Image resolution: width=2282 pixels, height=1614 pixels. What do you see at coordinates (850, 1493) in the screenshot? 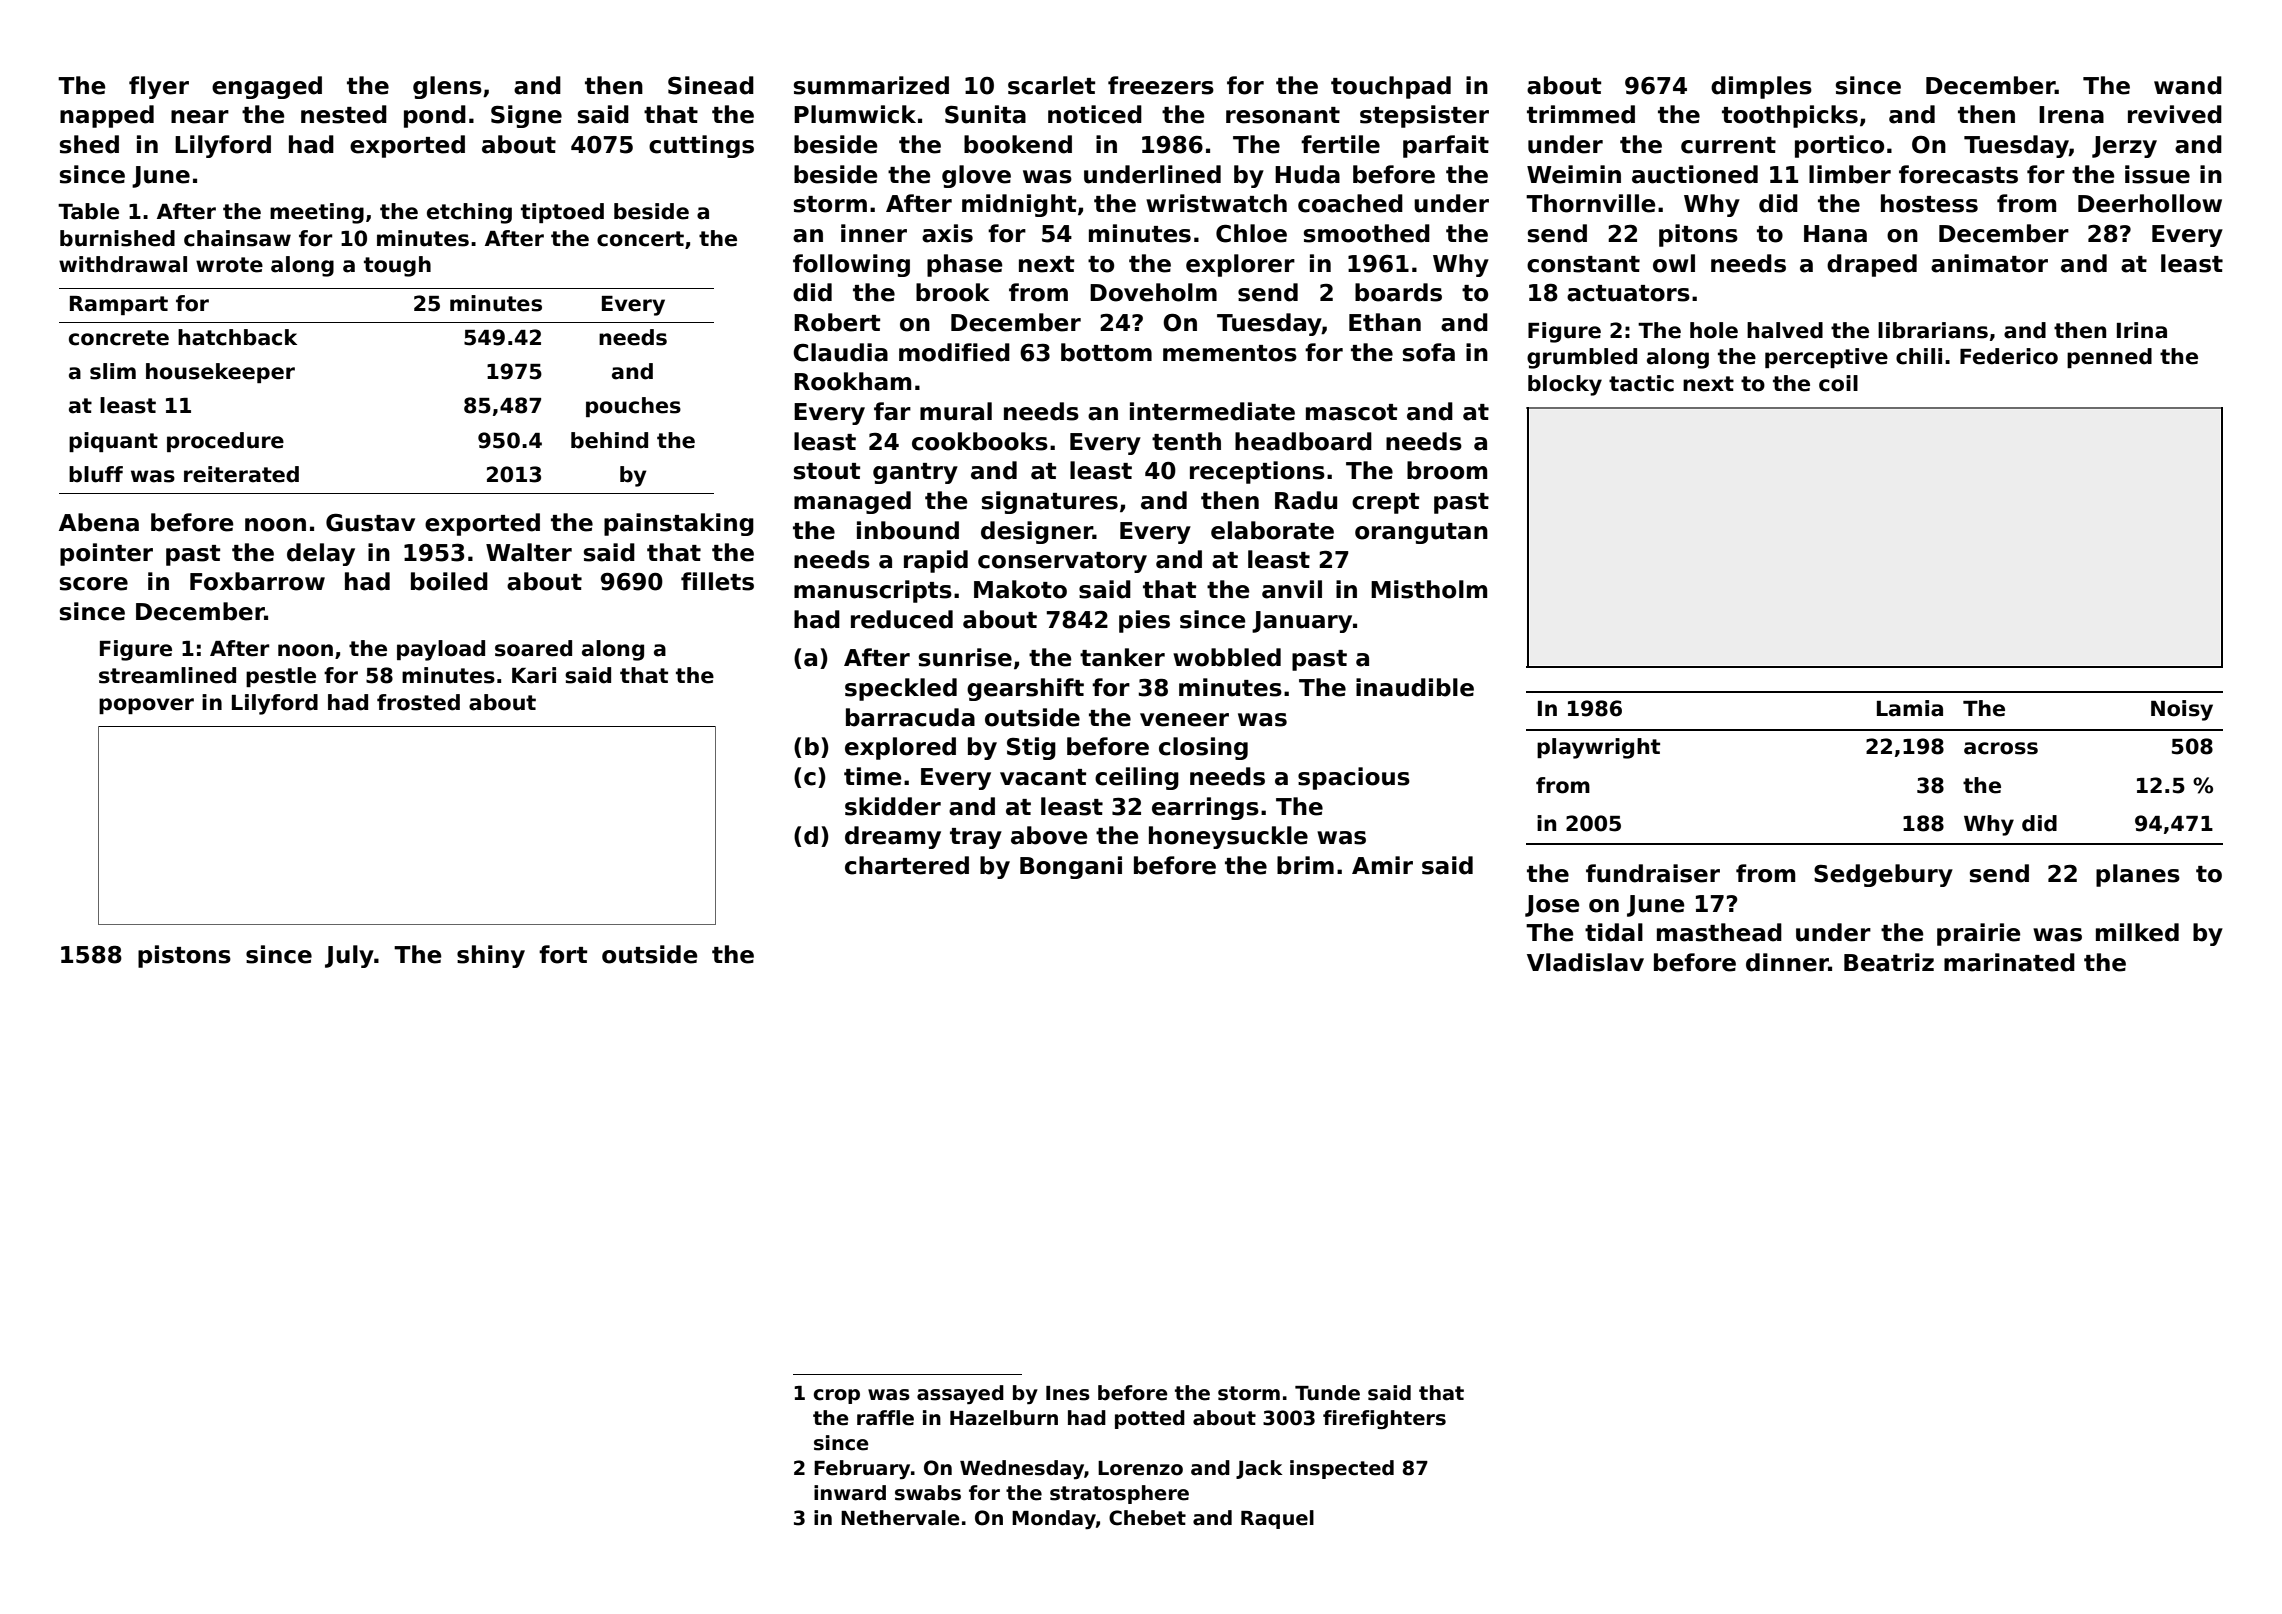
I see `inward` at bounding box center [850, 1493].
